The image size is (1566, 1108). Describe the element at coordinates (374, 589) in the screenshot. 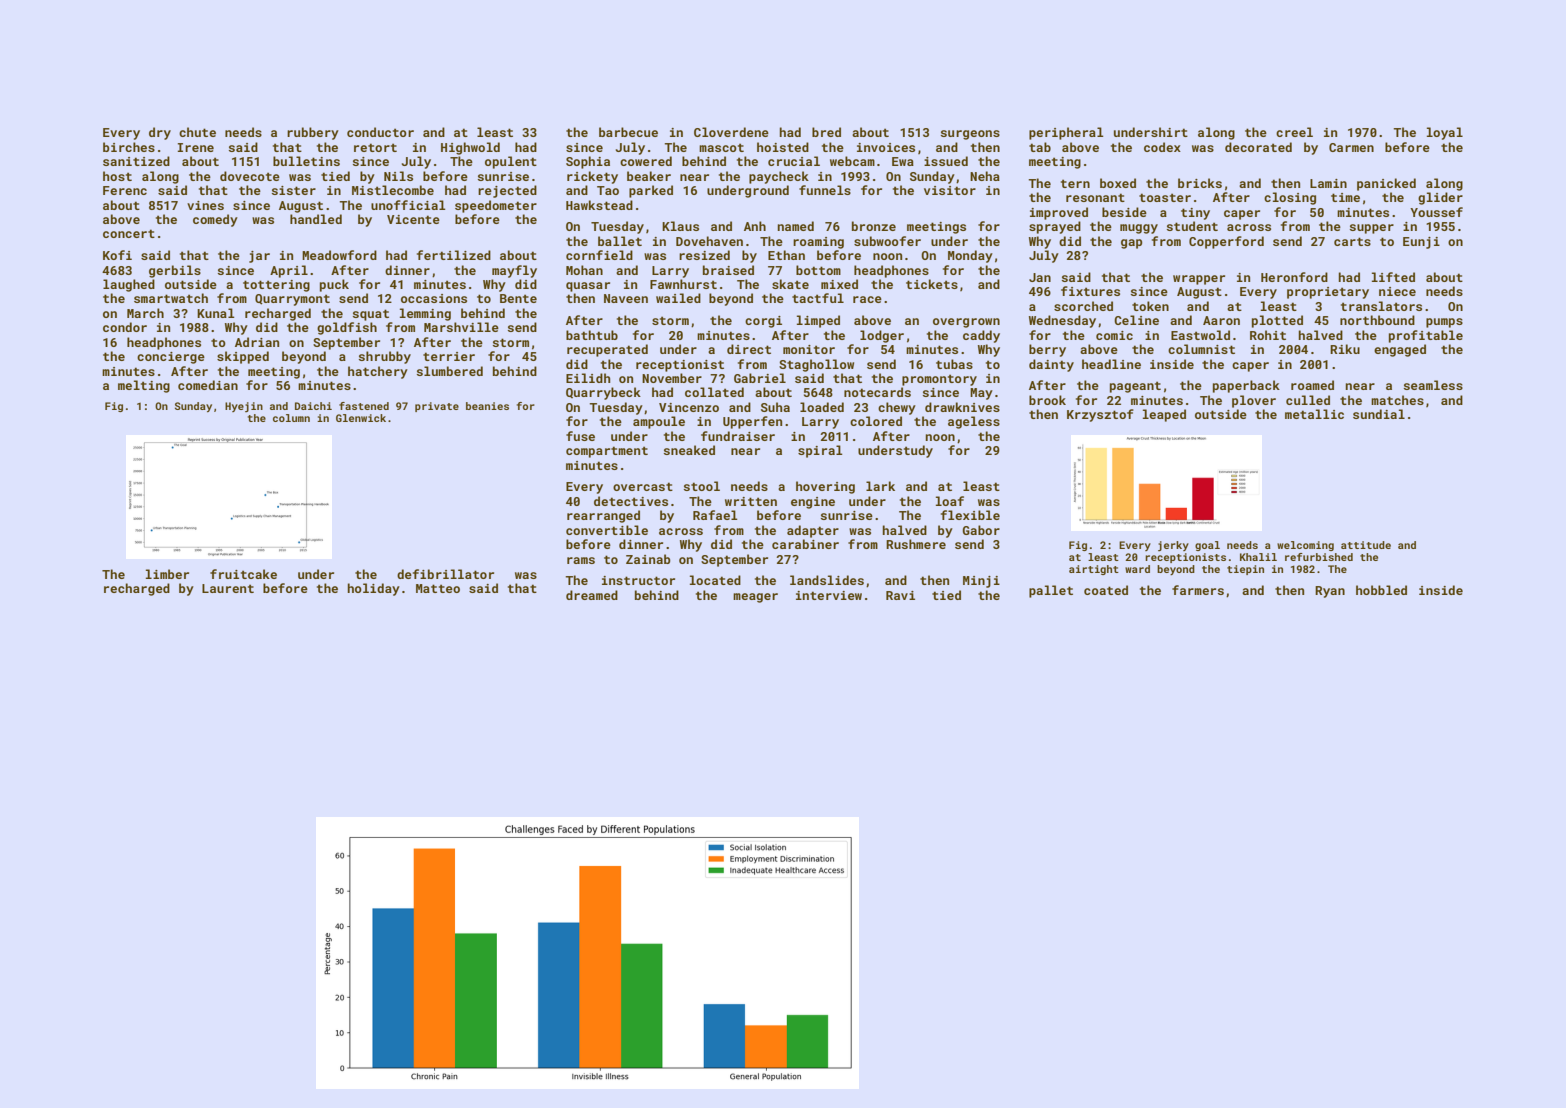

I see `holiday` at that location.
